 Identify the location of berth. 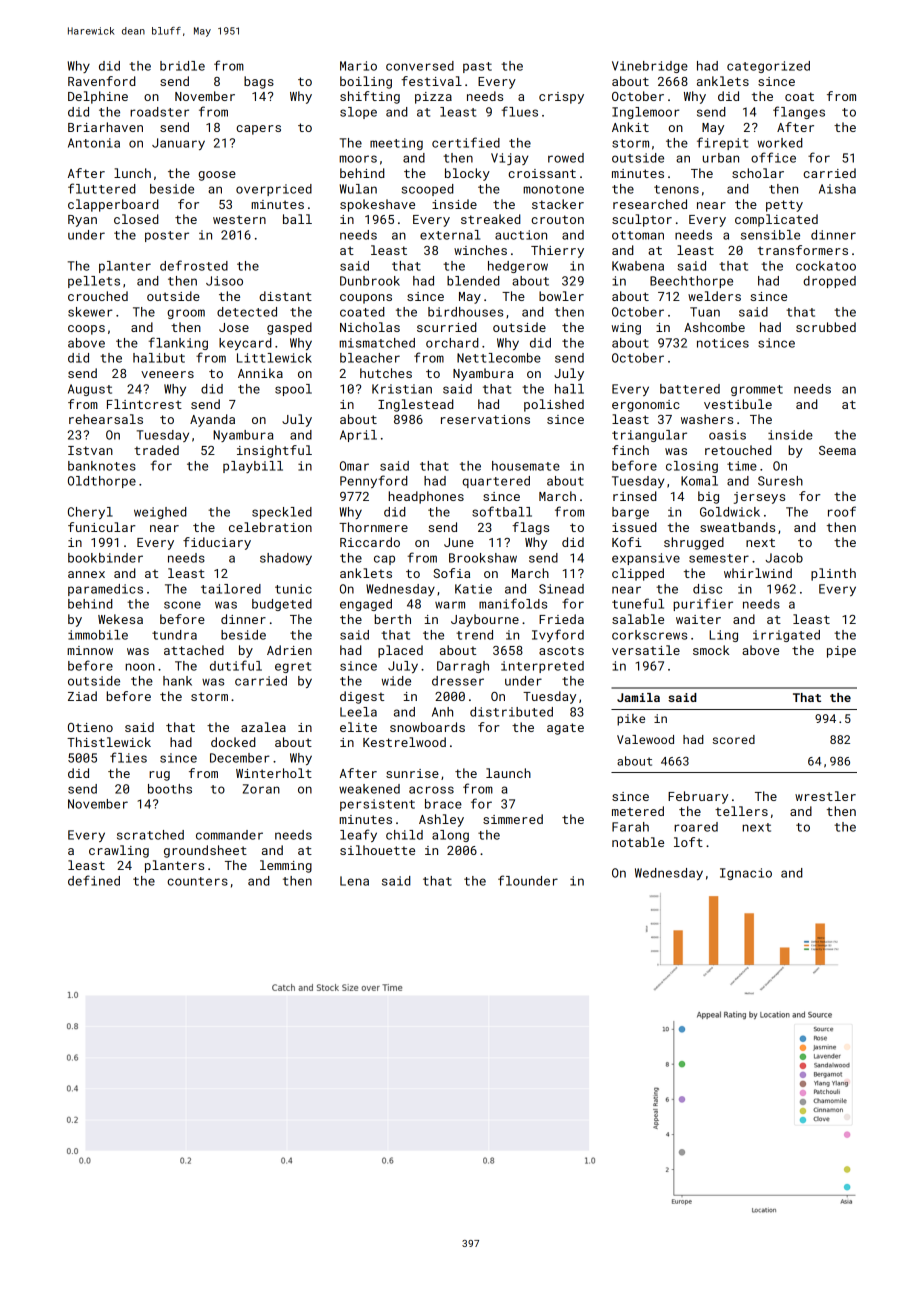
(392, 619).
